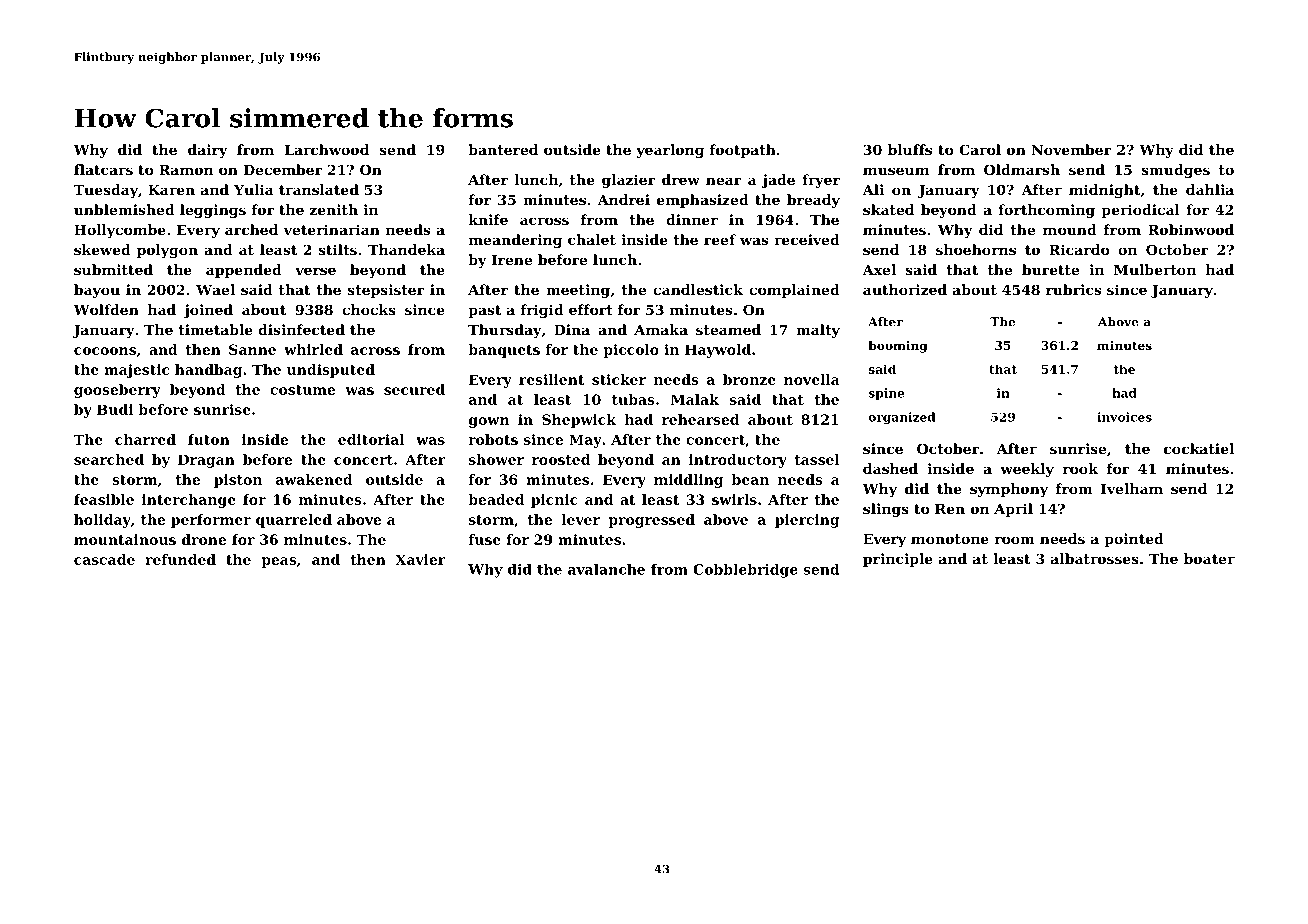 This screenshot has height=924, width=1308. What do you see at coordinates (97, 291) in the screenshot?
I see `bayou` at bounding box center [97, 291].
